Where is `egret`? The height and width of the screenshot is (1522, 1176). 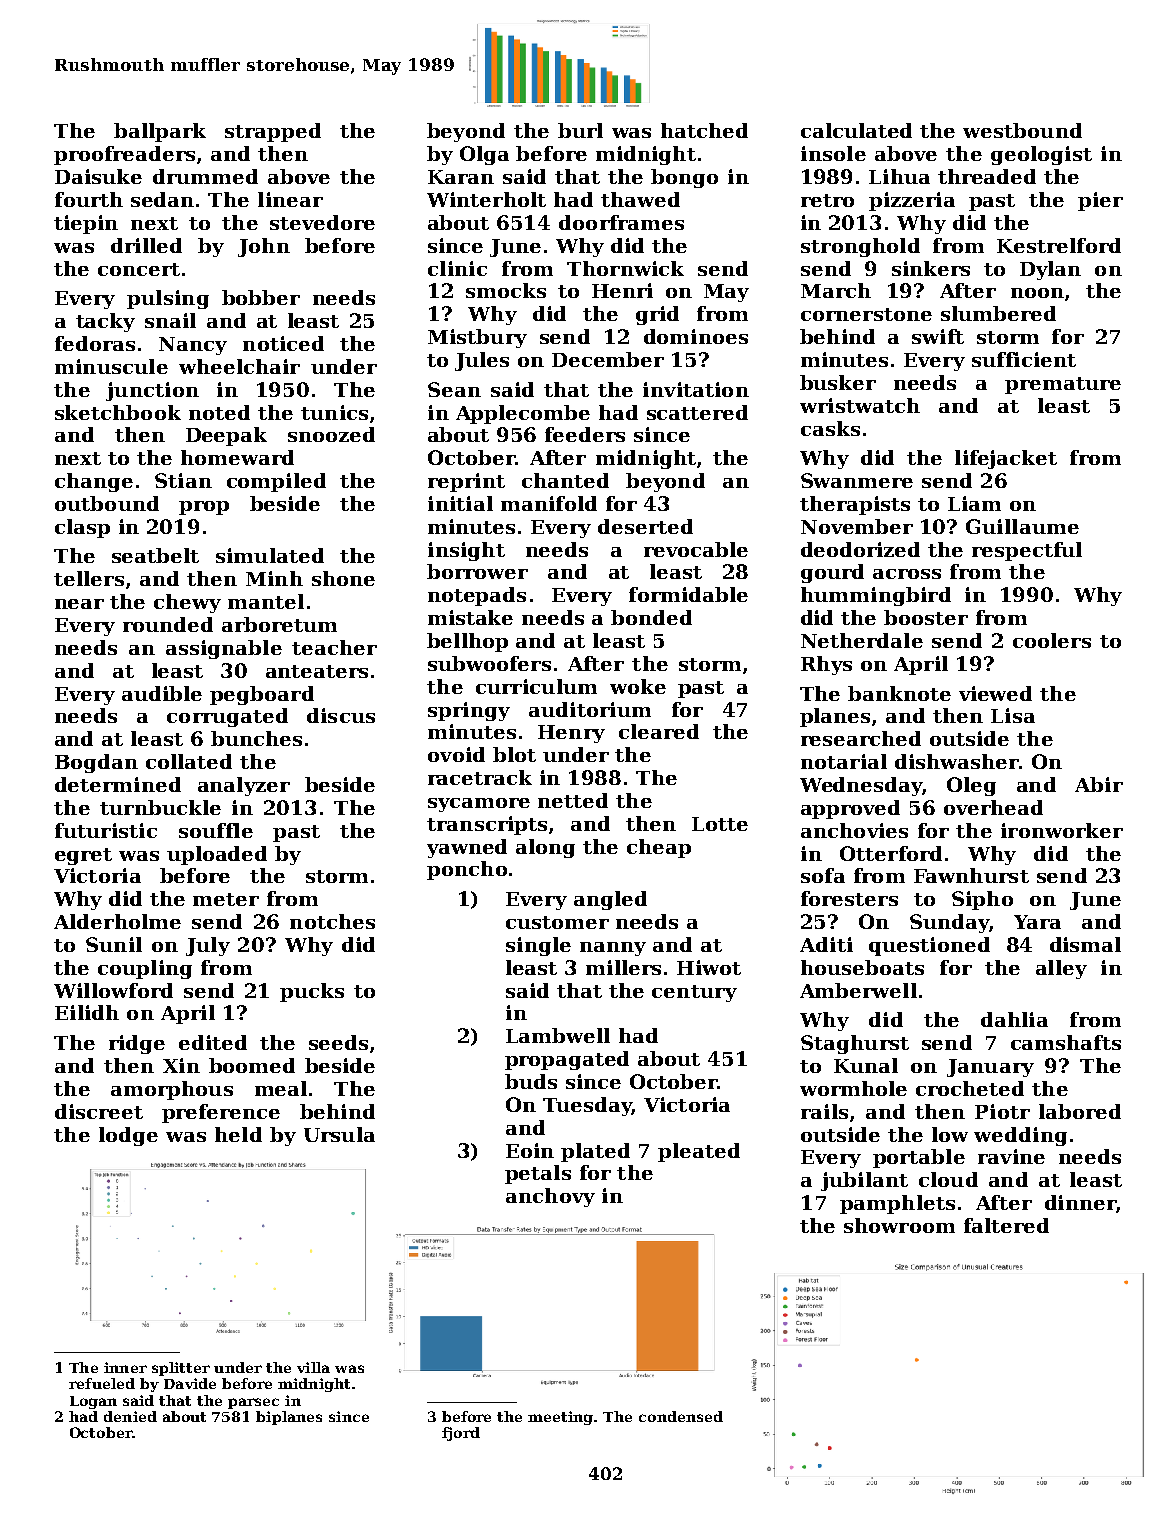
egret is located at coordinates (83, 856).
